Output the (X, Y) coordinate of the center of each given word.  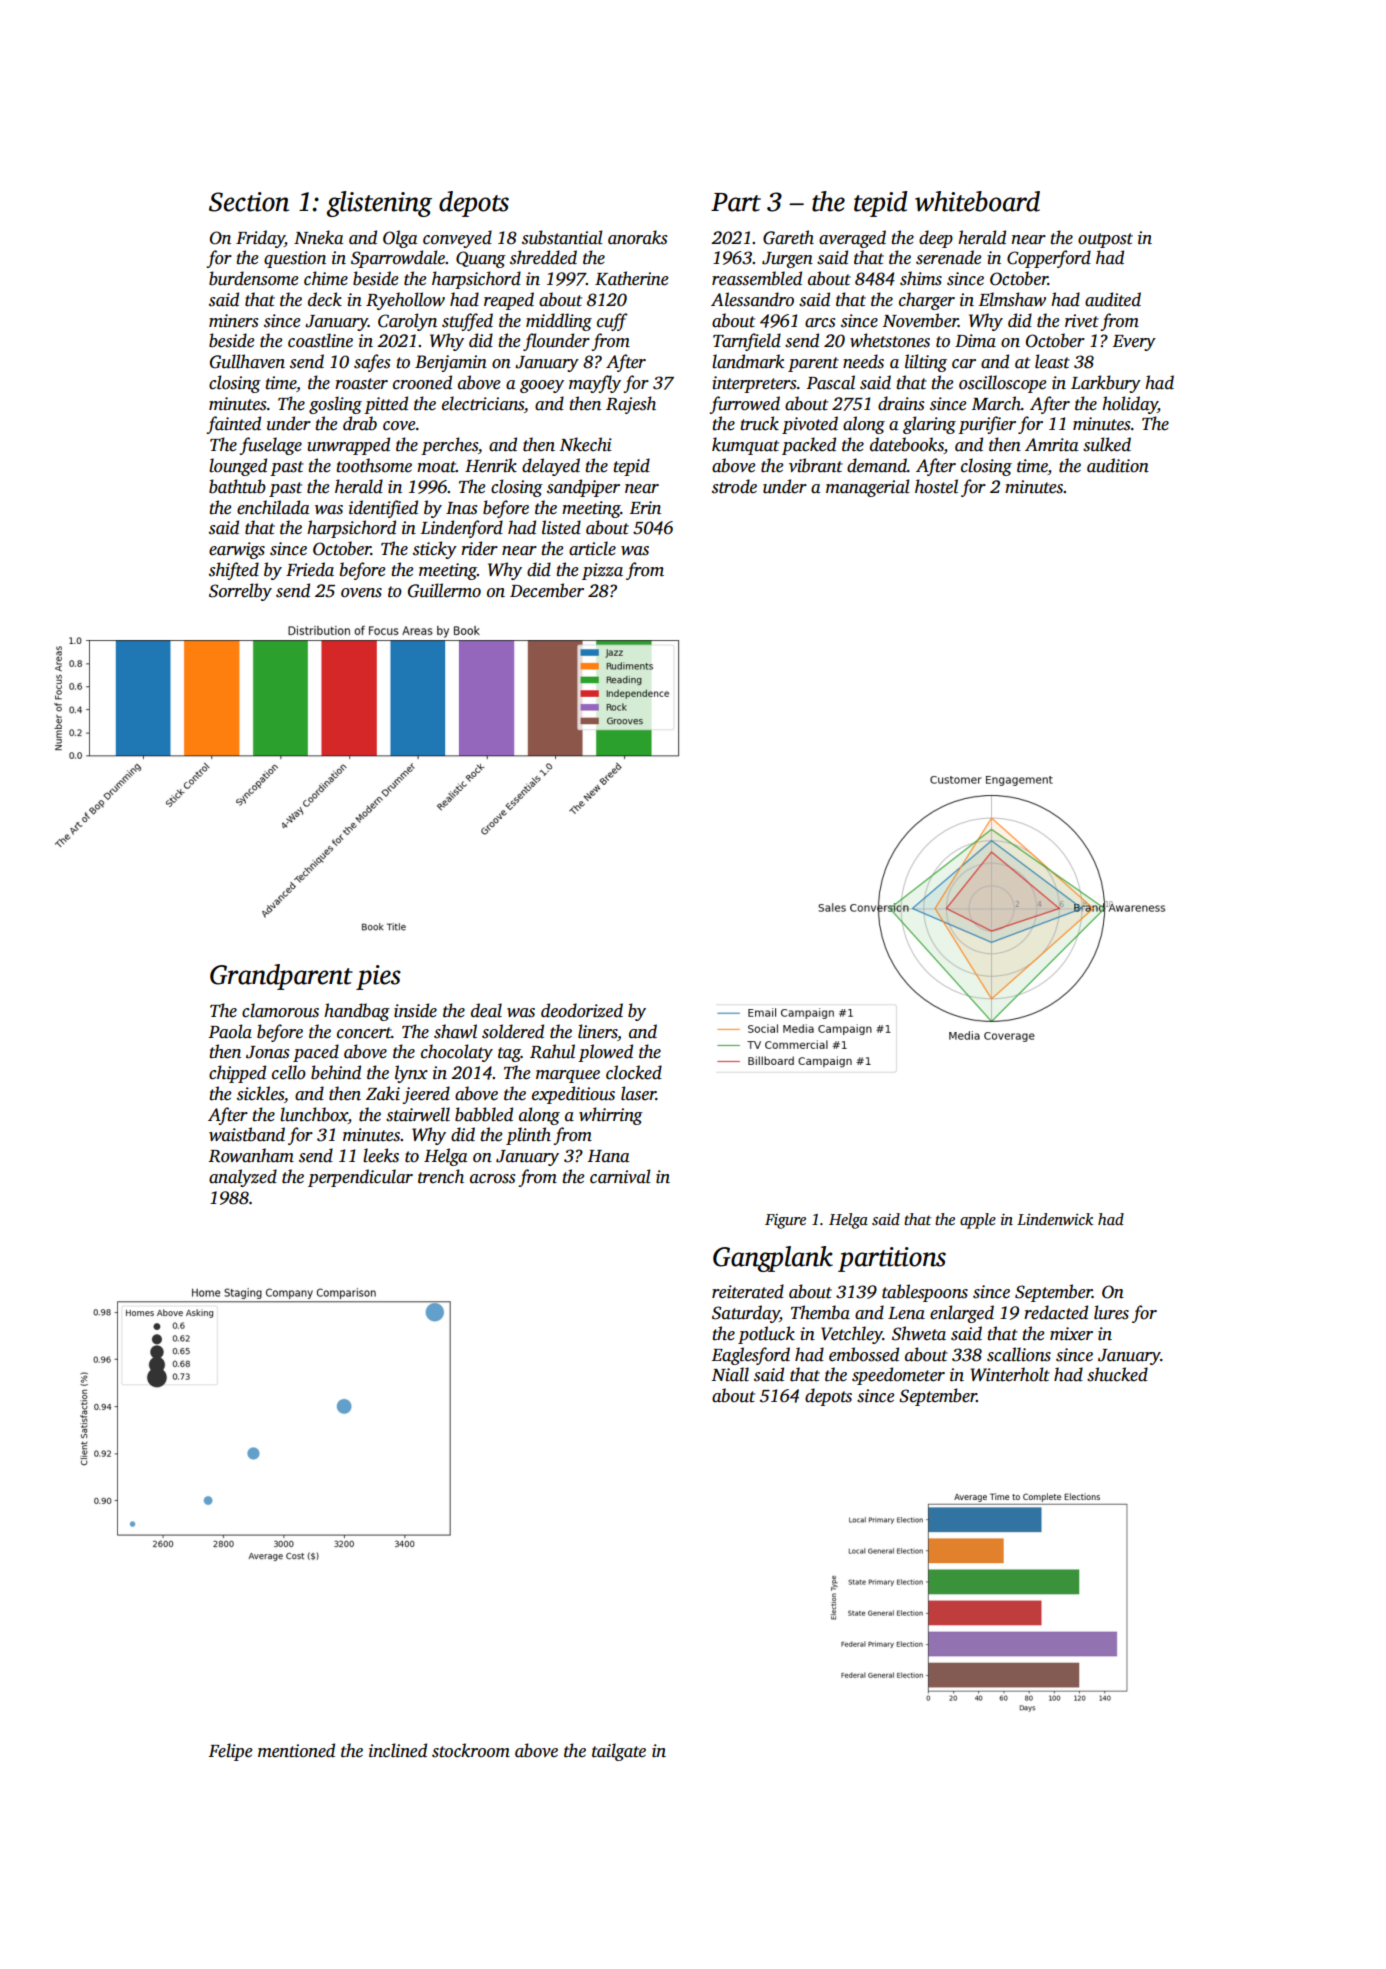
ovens (361, 593)
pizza (602, 571)
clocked (634, 1072)
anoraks (637, 237)
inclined (398, 1750)
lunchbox (314, 1114)
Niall (730, 1374)
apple (978, 1221)
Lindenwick (1055, 1219)
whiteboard (977, 201)
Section (249, 202)
